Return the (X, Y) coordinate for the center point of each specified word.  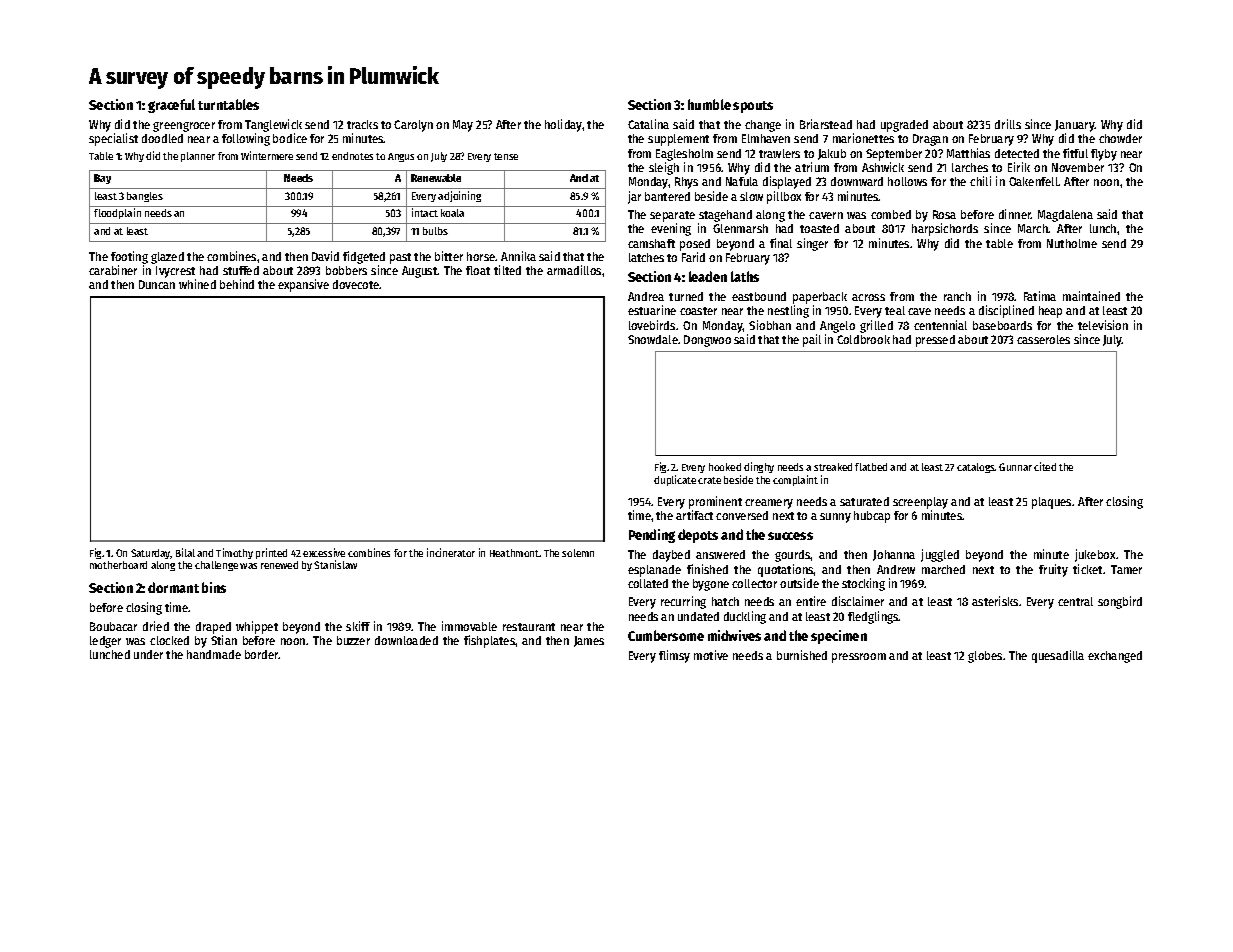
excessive (324, 552)
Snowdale (653, 339)
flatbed (871, 467)
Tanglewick (273, 125)
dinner (1015, 214)
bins (214, 587)
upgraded (904, 126)
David (325, 256)
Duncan (157, 284)
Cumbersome (666, 635)
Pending (652, 536)
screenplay (920, 503)
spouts (753, 107)
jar (634, 197)
